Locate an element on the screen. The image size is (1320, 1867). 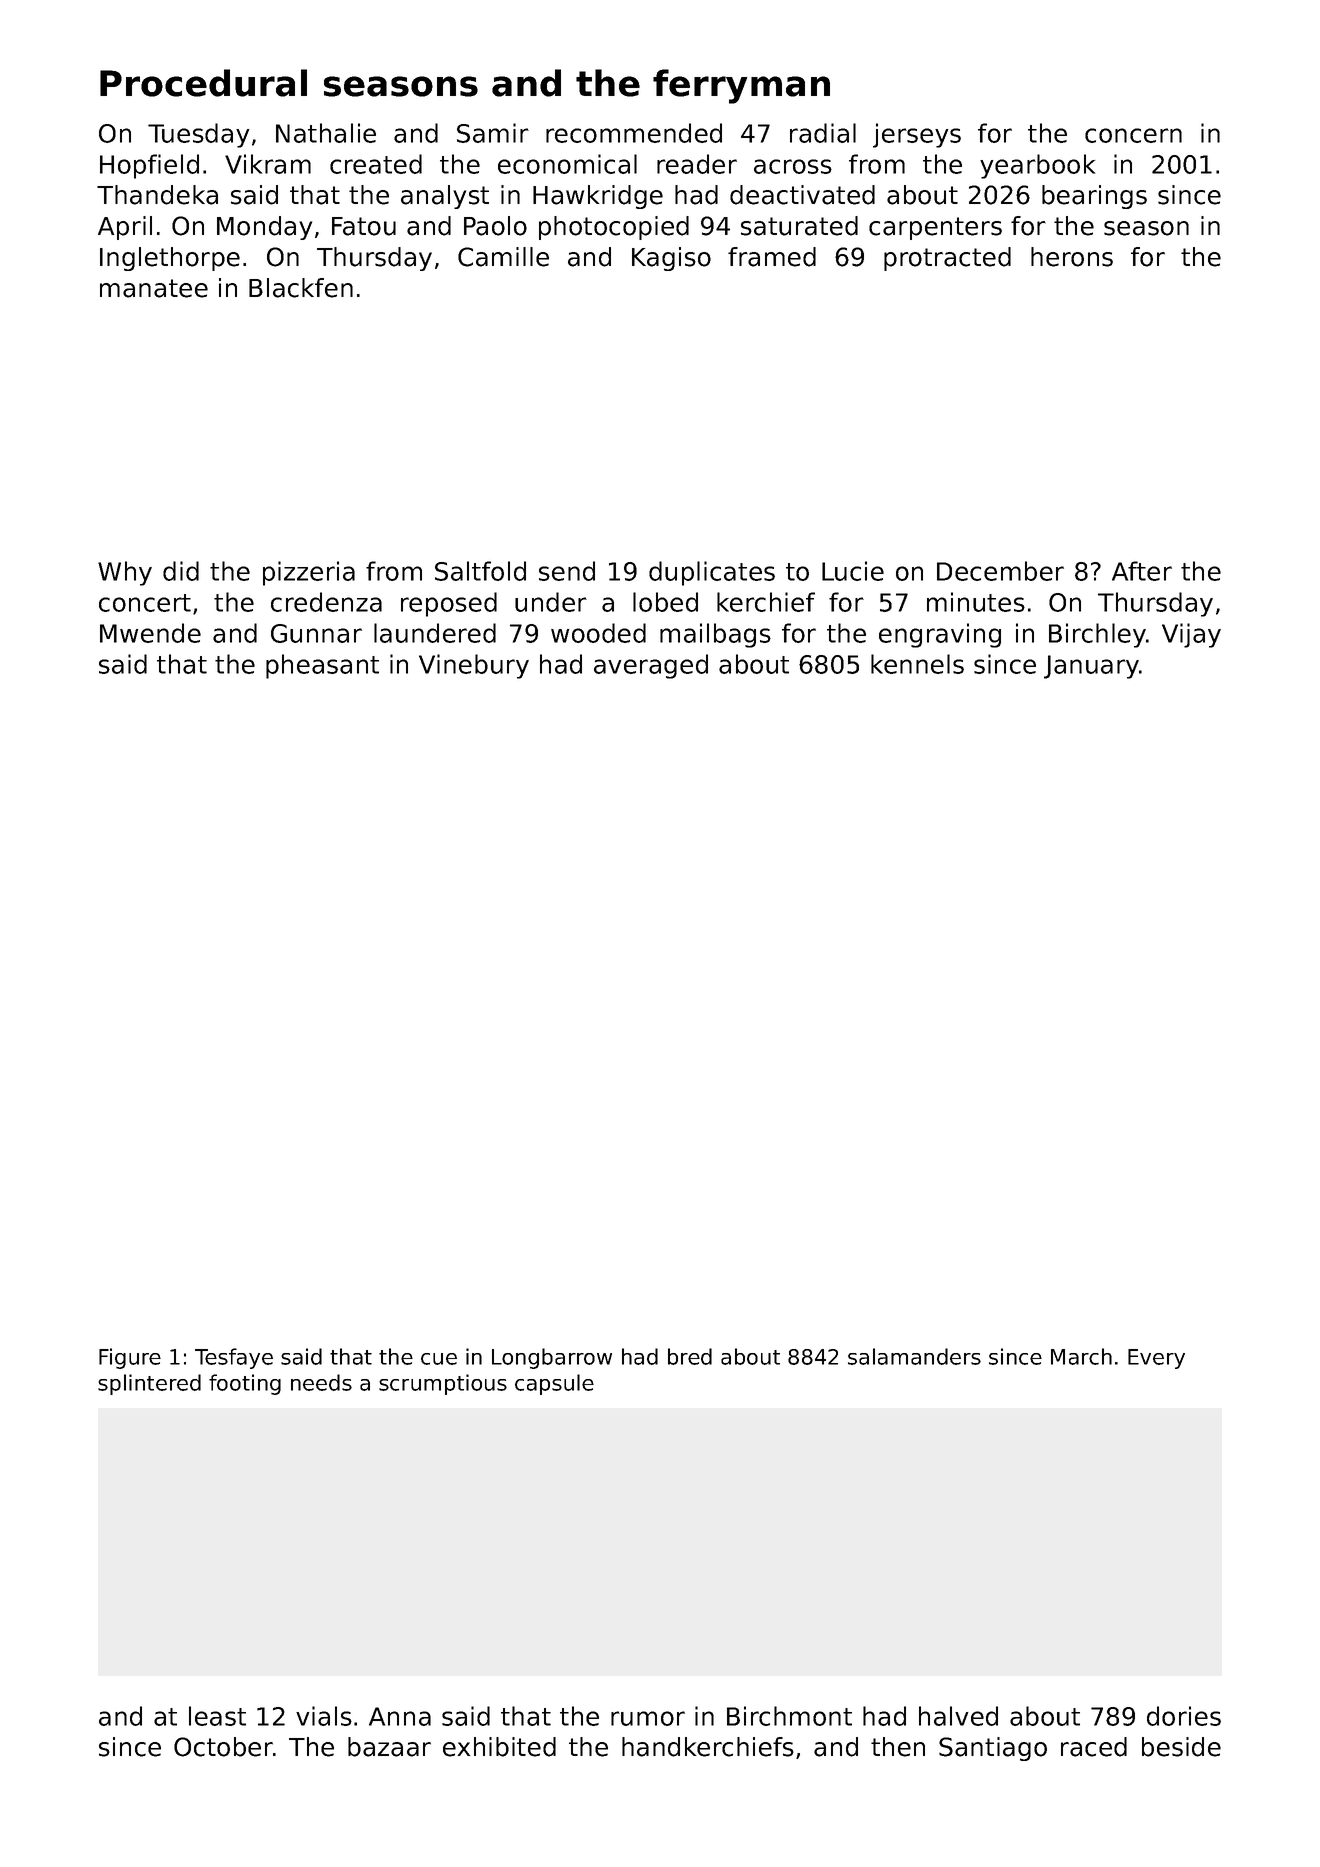
raced is located at coordinates (1094, 1747).
